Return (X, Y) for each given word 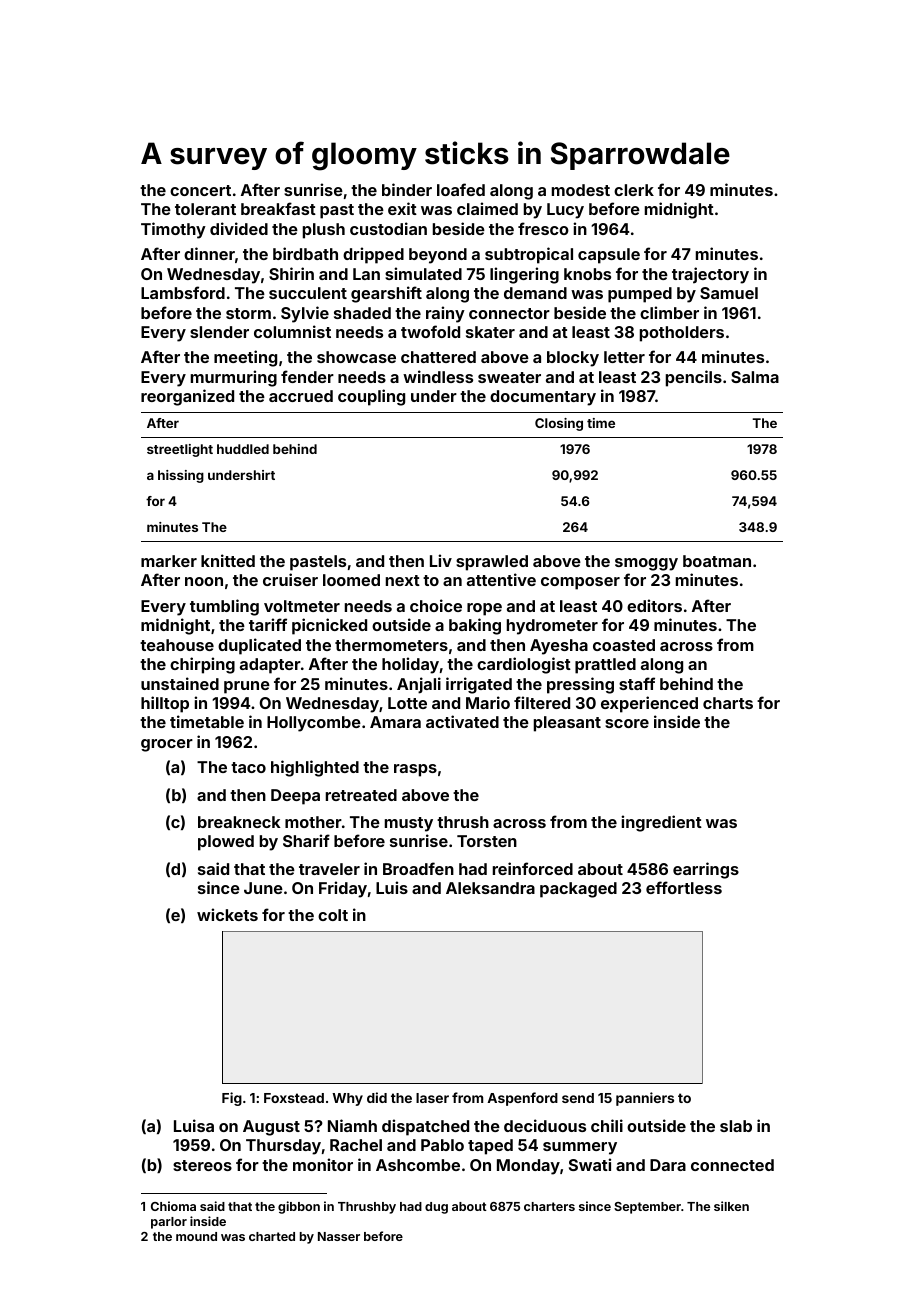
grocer (167, 745)
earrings (706, 870)
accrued (301, 396)
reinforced (533, 868)
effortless (684, 887)
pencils (694, 378)
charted (272, 1236)
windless (438, 376)
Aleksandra (490, 888)
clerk (634, 190)
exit (402, 208)
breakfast (278, 208)
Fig (232, 1099)
